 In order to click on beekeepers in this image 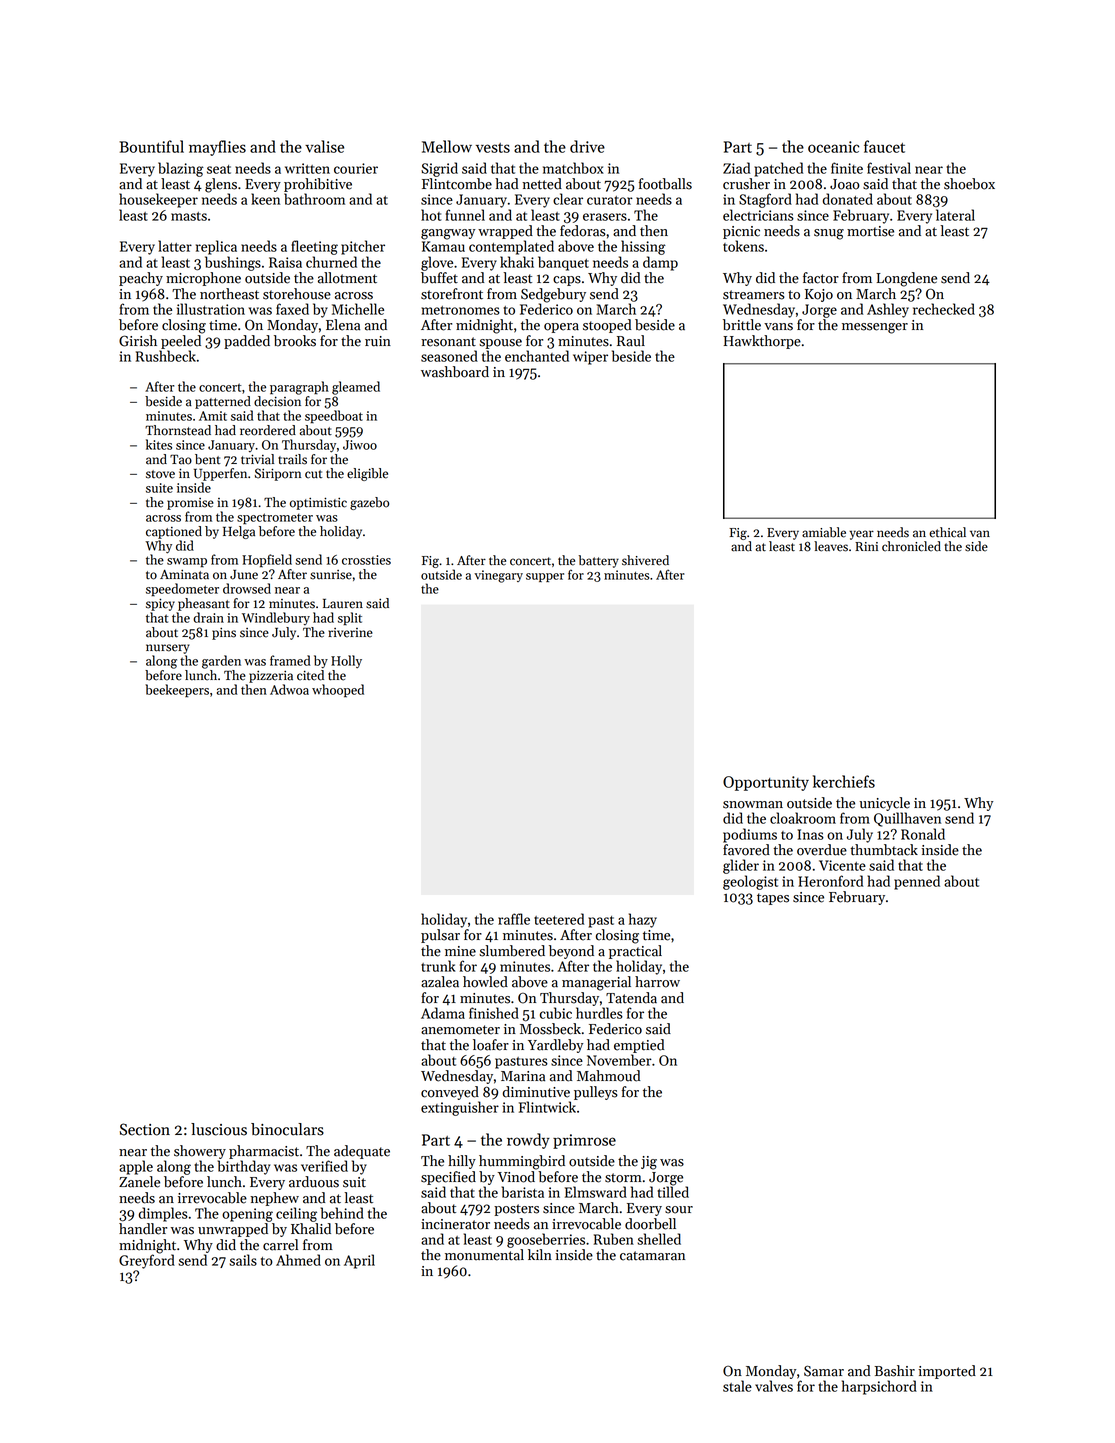, I will do `click(177, 691)`.
